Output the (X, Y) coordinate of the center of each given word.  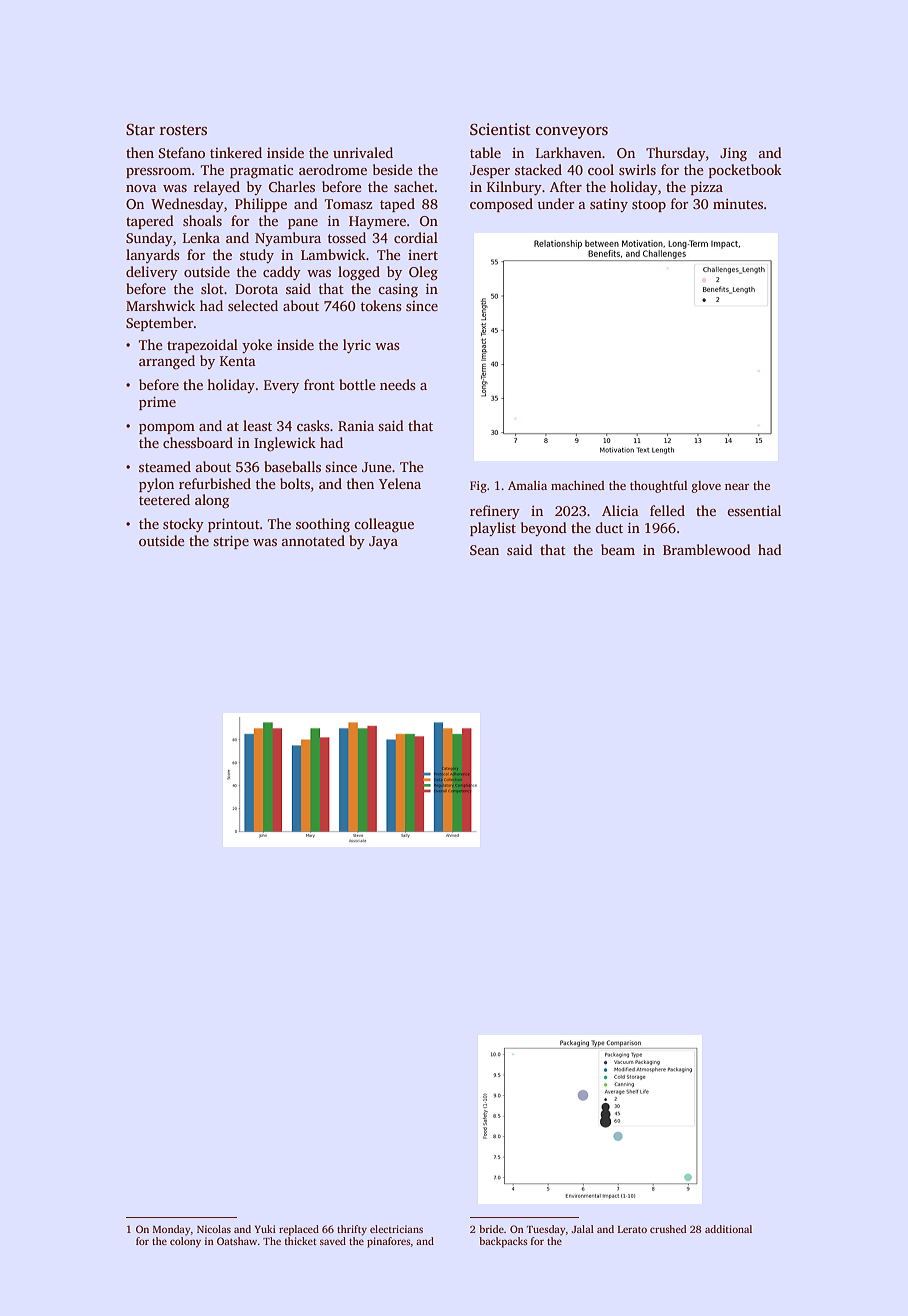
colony (185, 1242)
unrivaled (363, 152)
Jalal (583, 1229)
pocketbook (745, 171)
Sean (484, 550)
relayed (217, 188)
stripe (231, 542)
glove (706, 487)
